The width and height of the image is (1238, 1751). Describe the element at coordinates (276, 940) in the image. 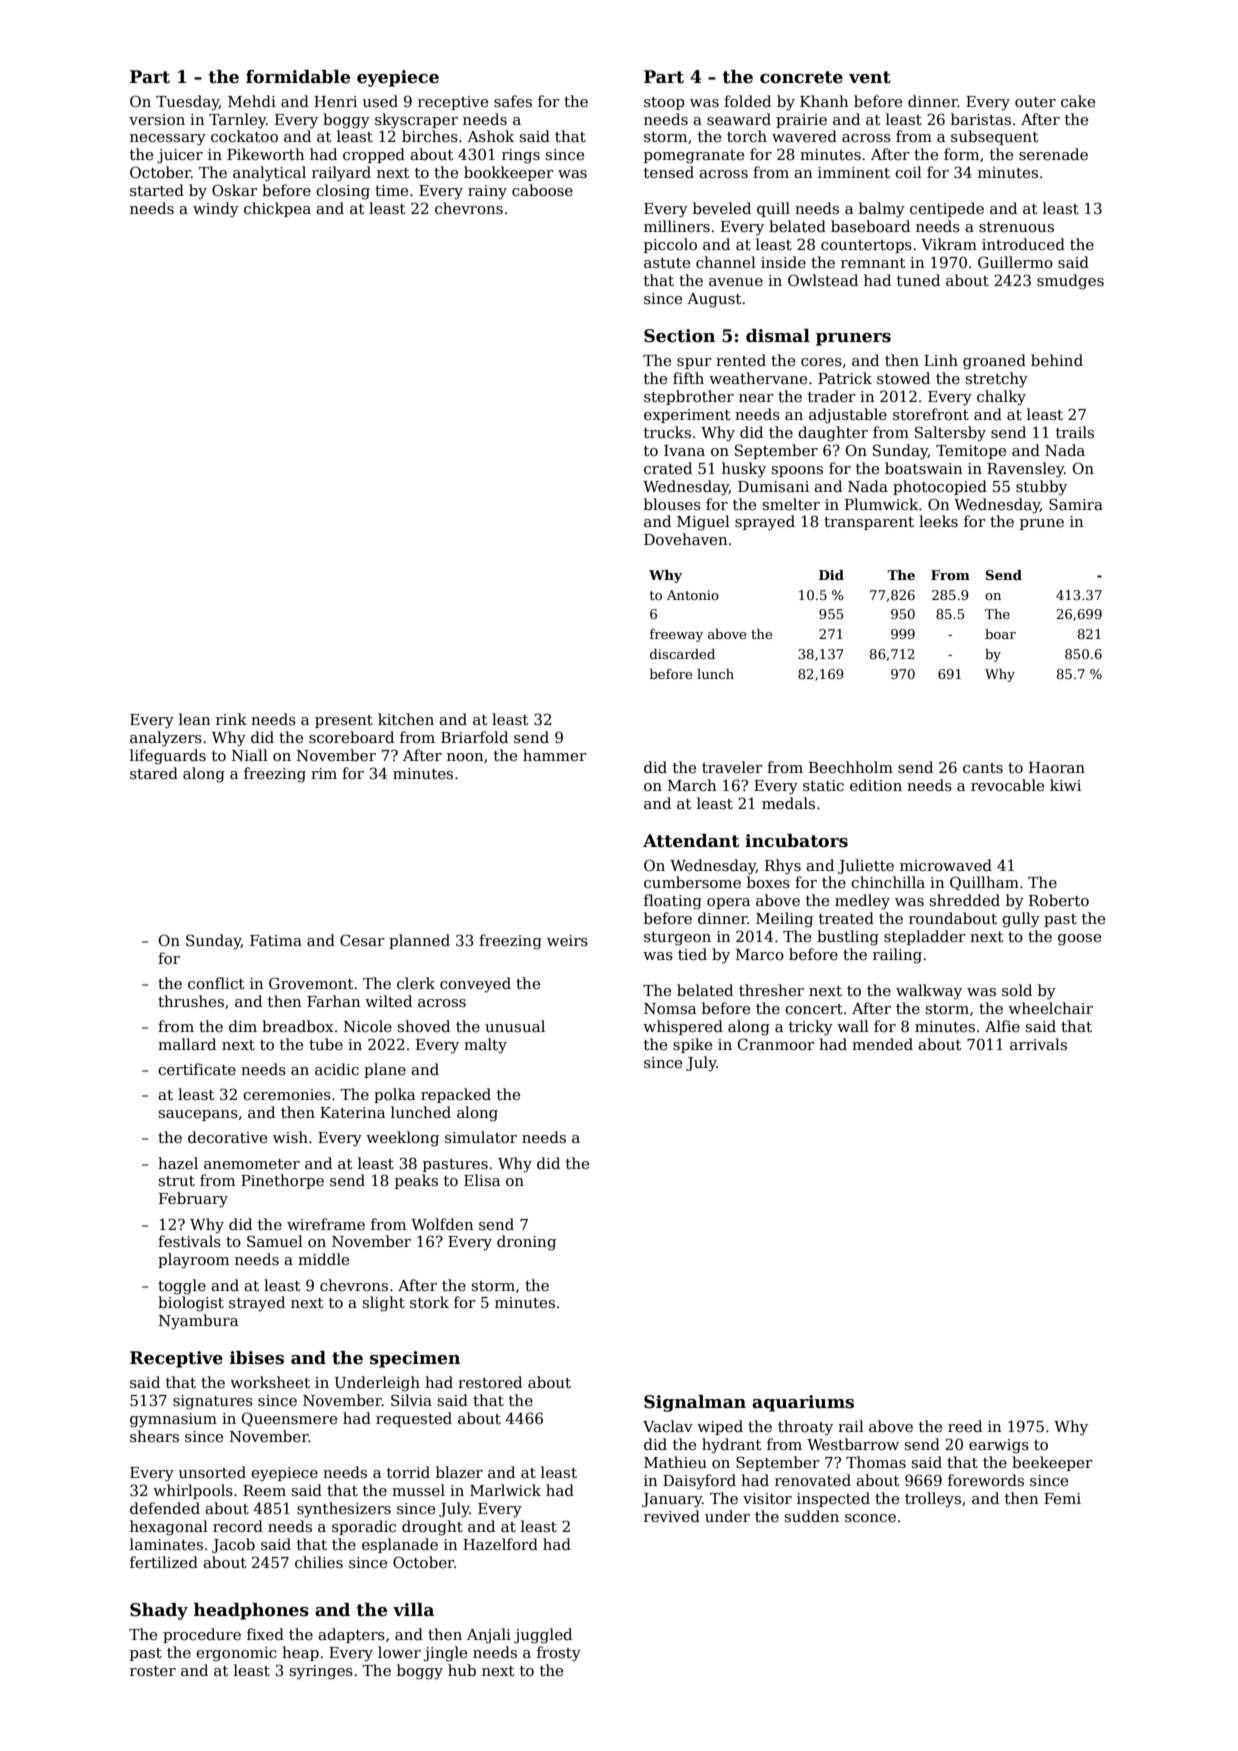

I see `Fatima` at that location.
